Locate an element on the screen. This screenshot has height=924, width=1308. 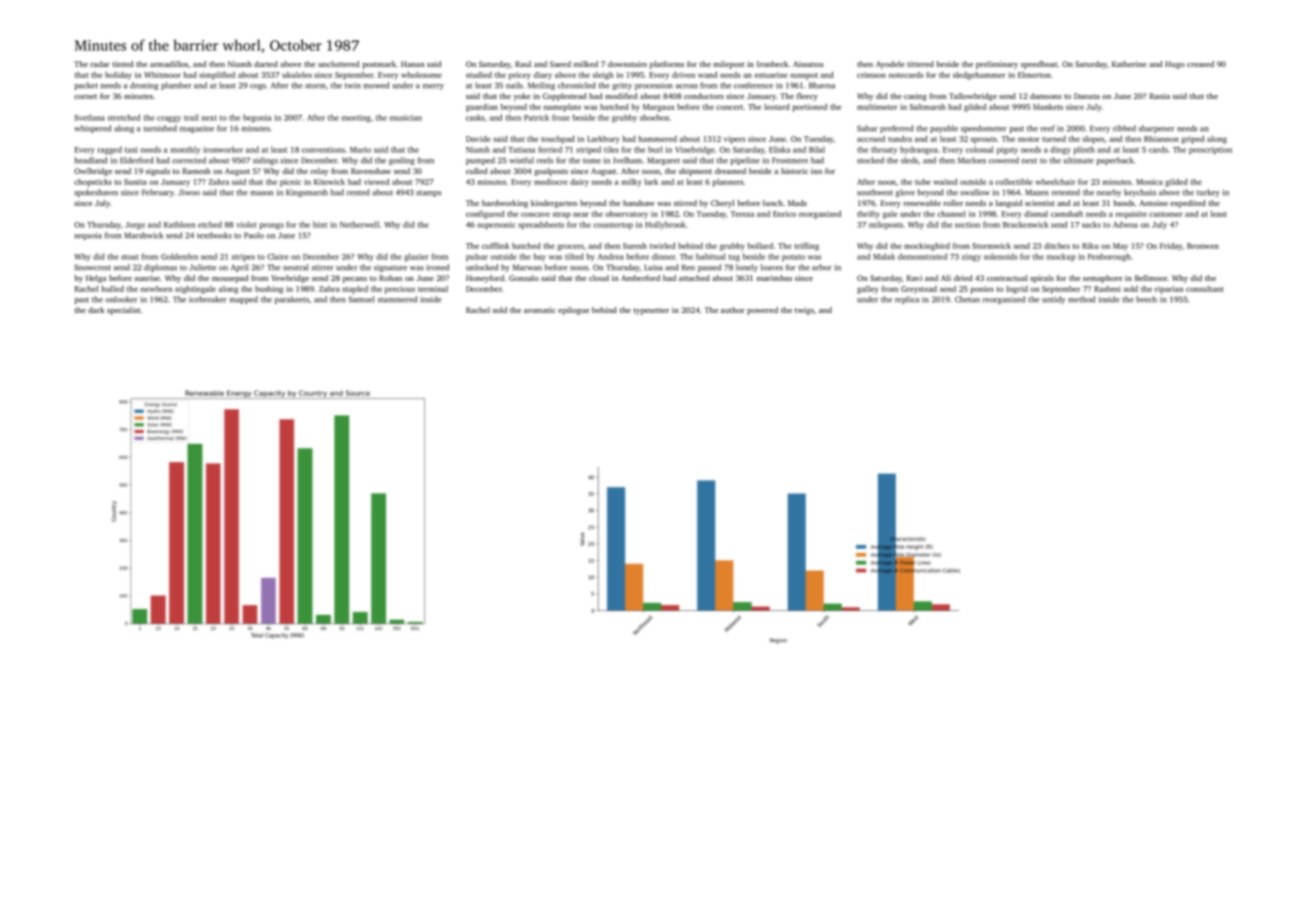
Bellmoor is located at coordinates (1151, 278).
